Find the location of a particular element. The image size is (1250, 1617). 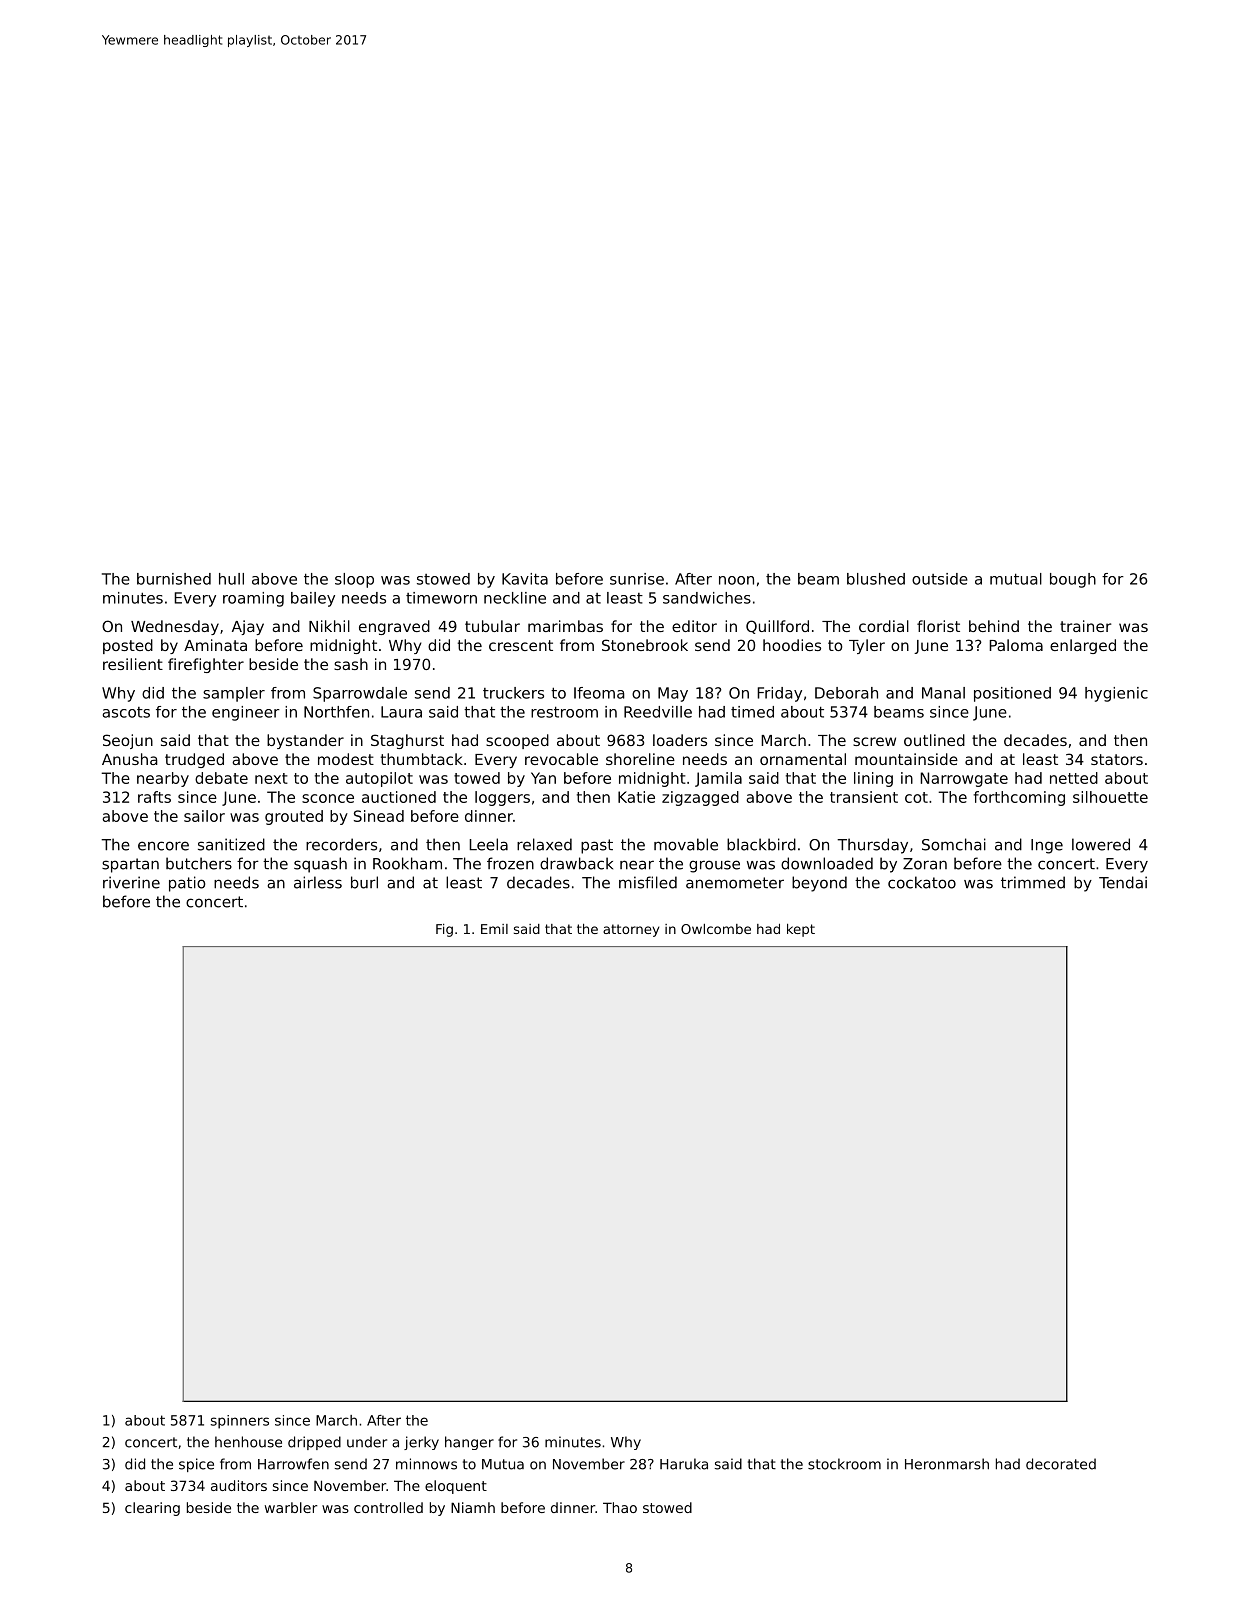

attorney is located at coordinates (631, 930).
